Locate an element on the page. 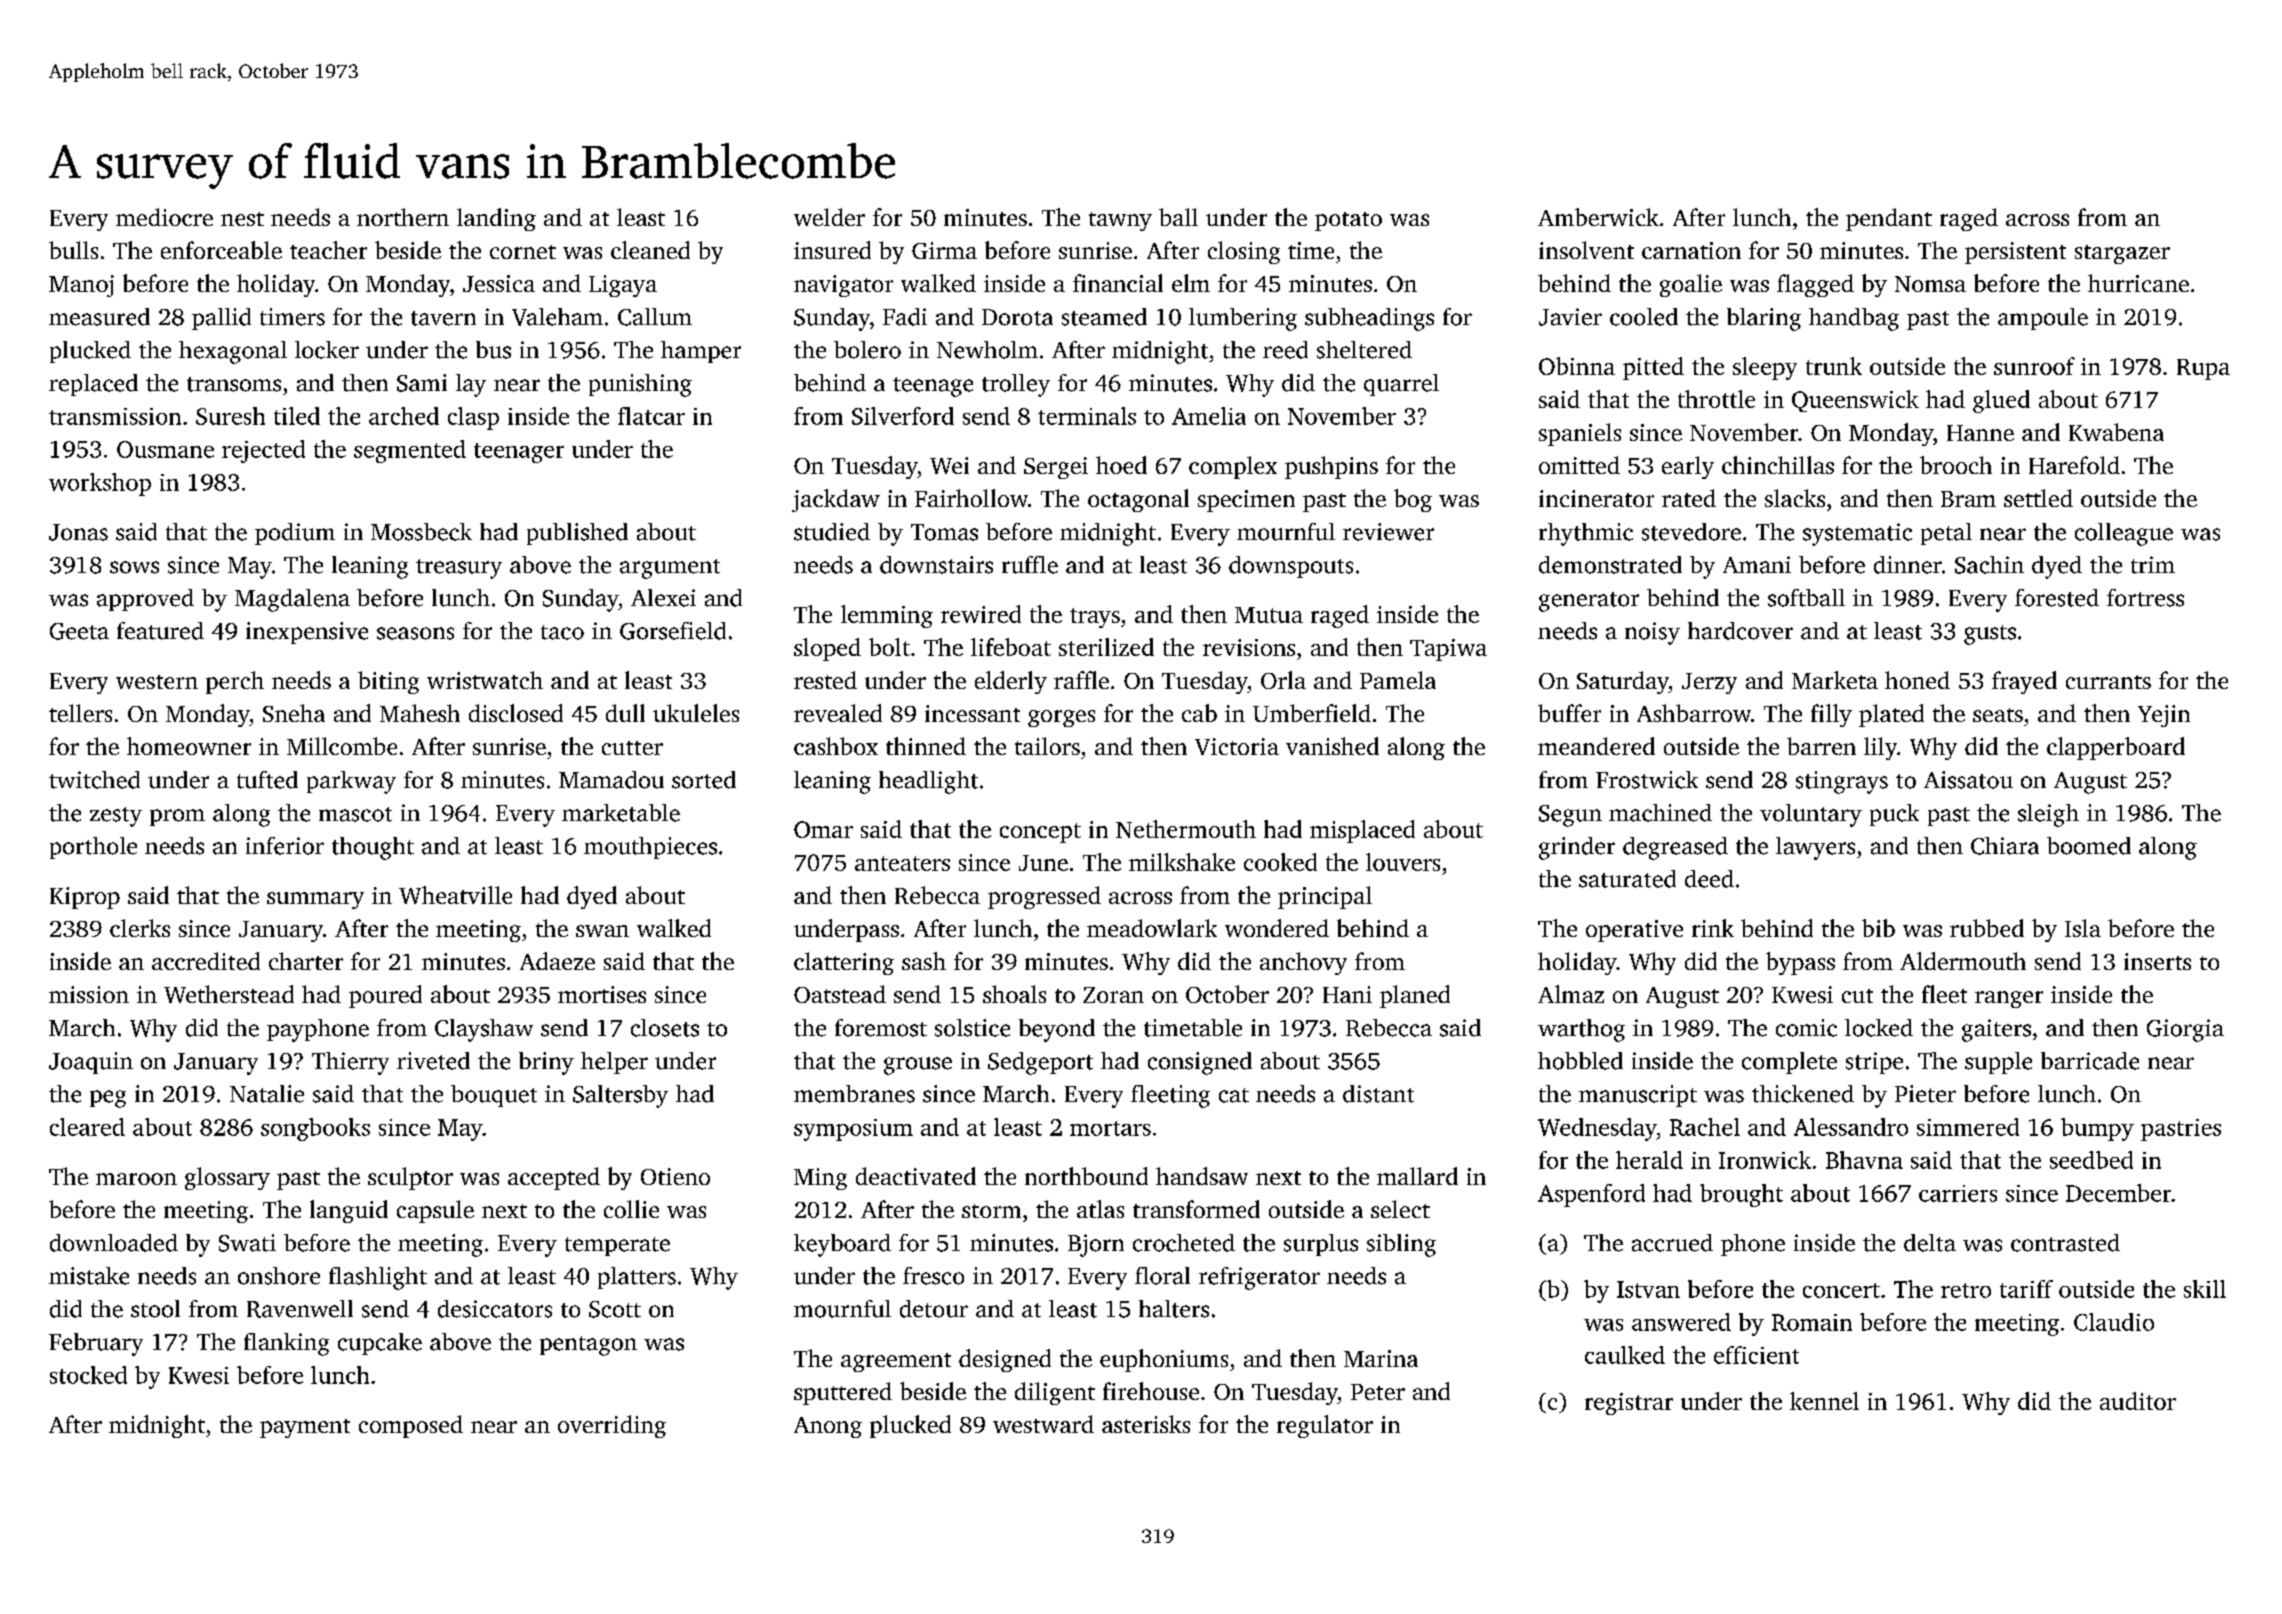 The height and width of the document is (1614, 2282). Hani is located at coordinates (1347, 994).
